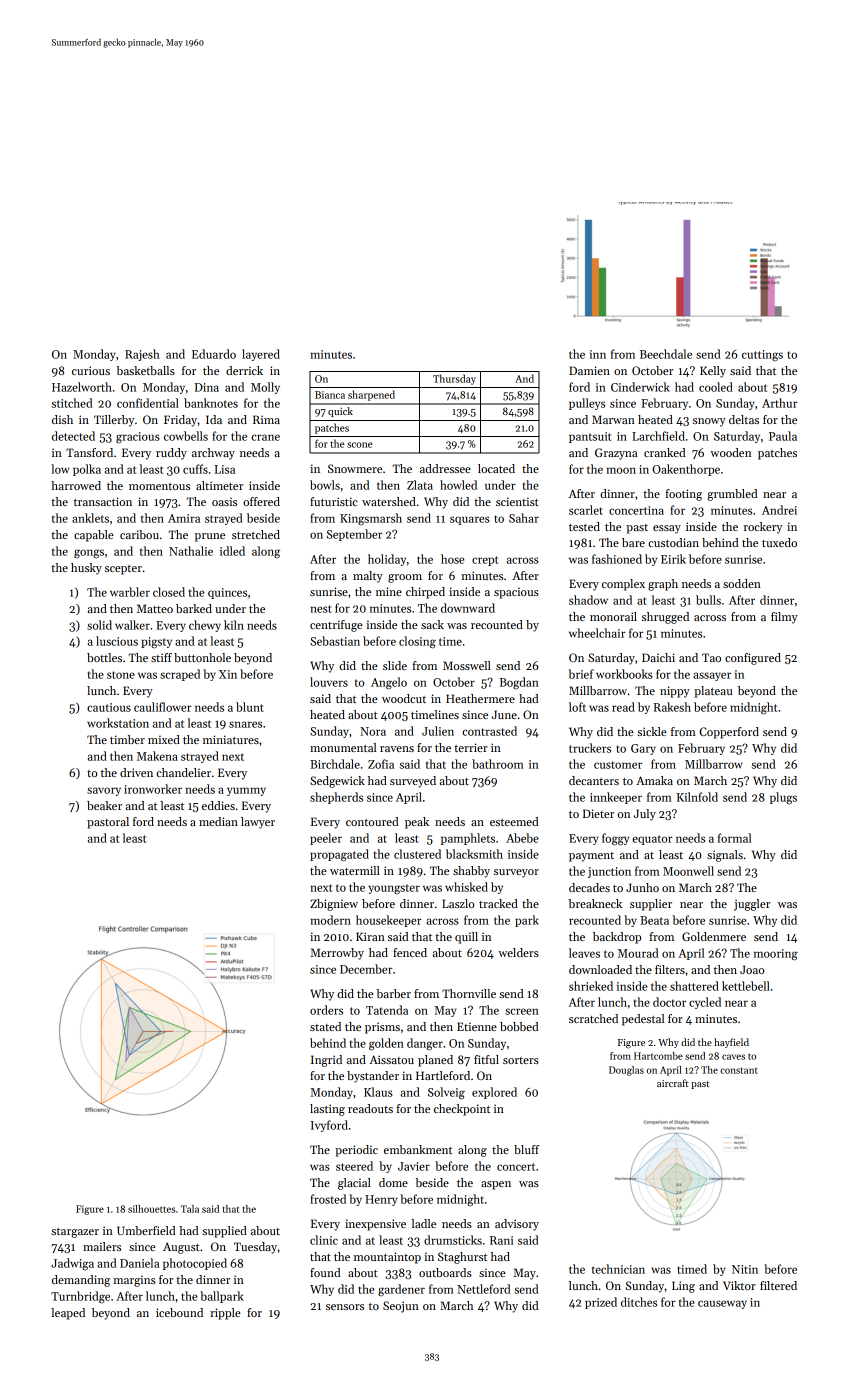 The width and height of the document is (849, 1400). Describe the element at coordinates (327, 1110) in the document. I see `lasting` at that location.
